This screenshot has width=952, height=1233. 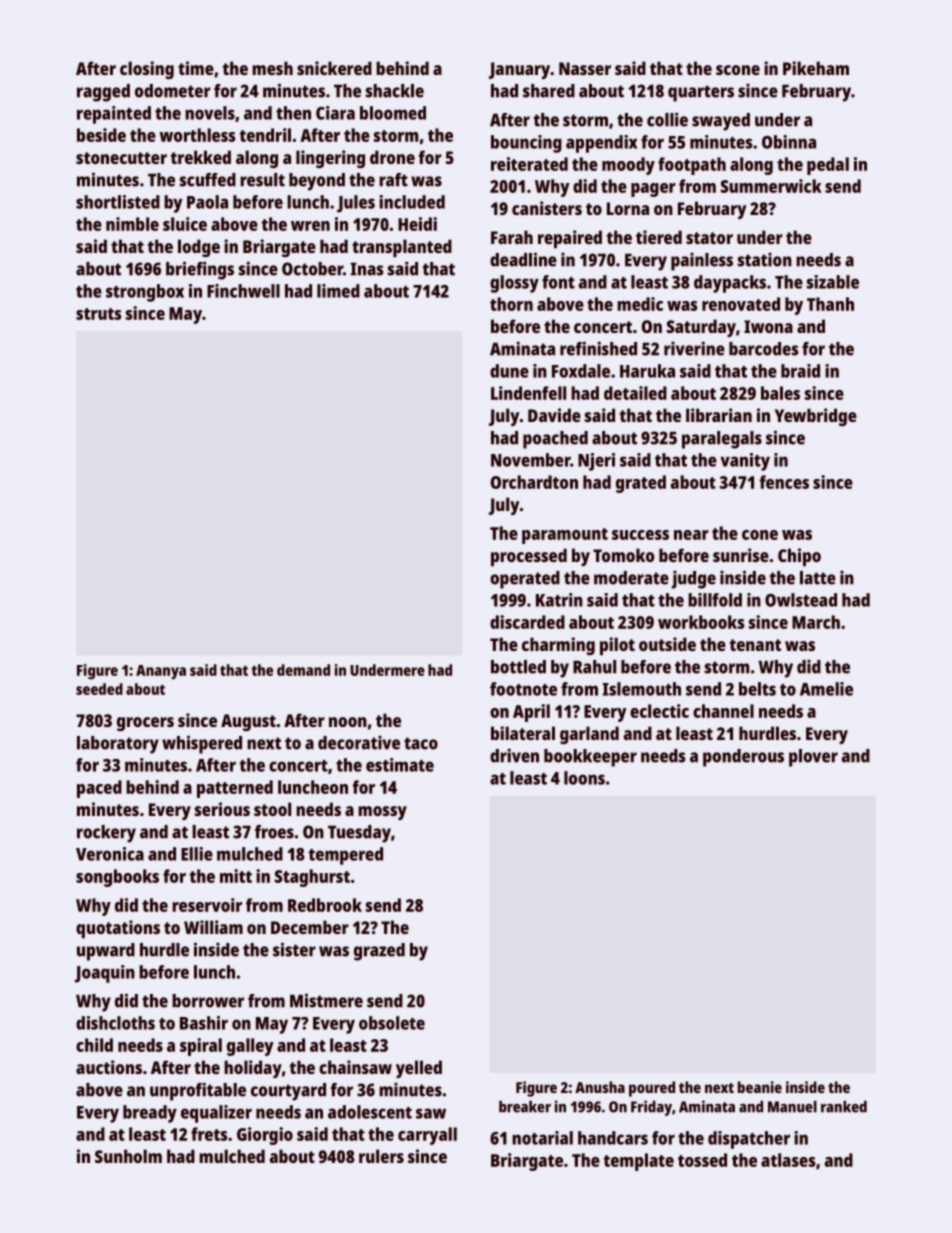 What do you see at coordinates (243, 291) in the screenshot?
I see `Finchwell` at bounding box center [243, 291].
